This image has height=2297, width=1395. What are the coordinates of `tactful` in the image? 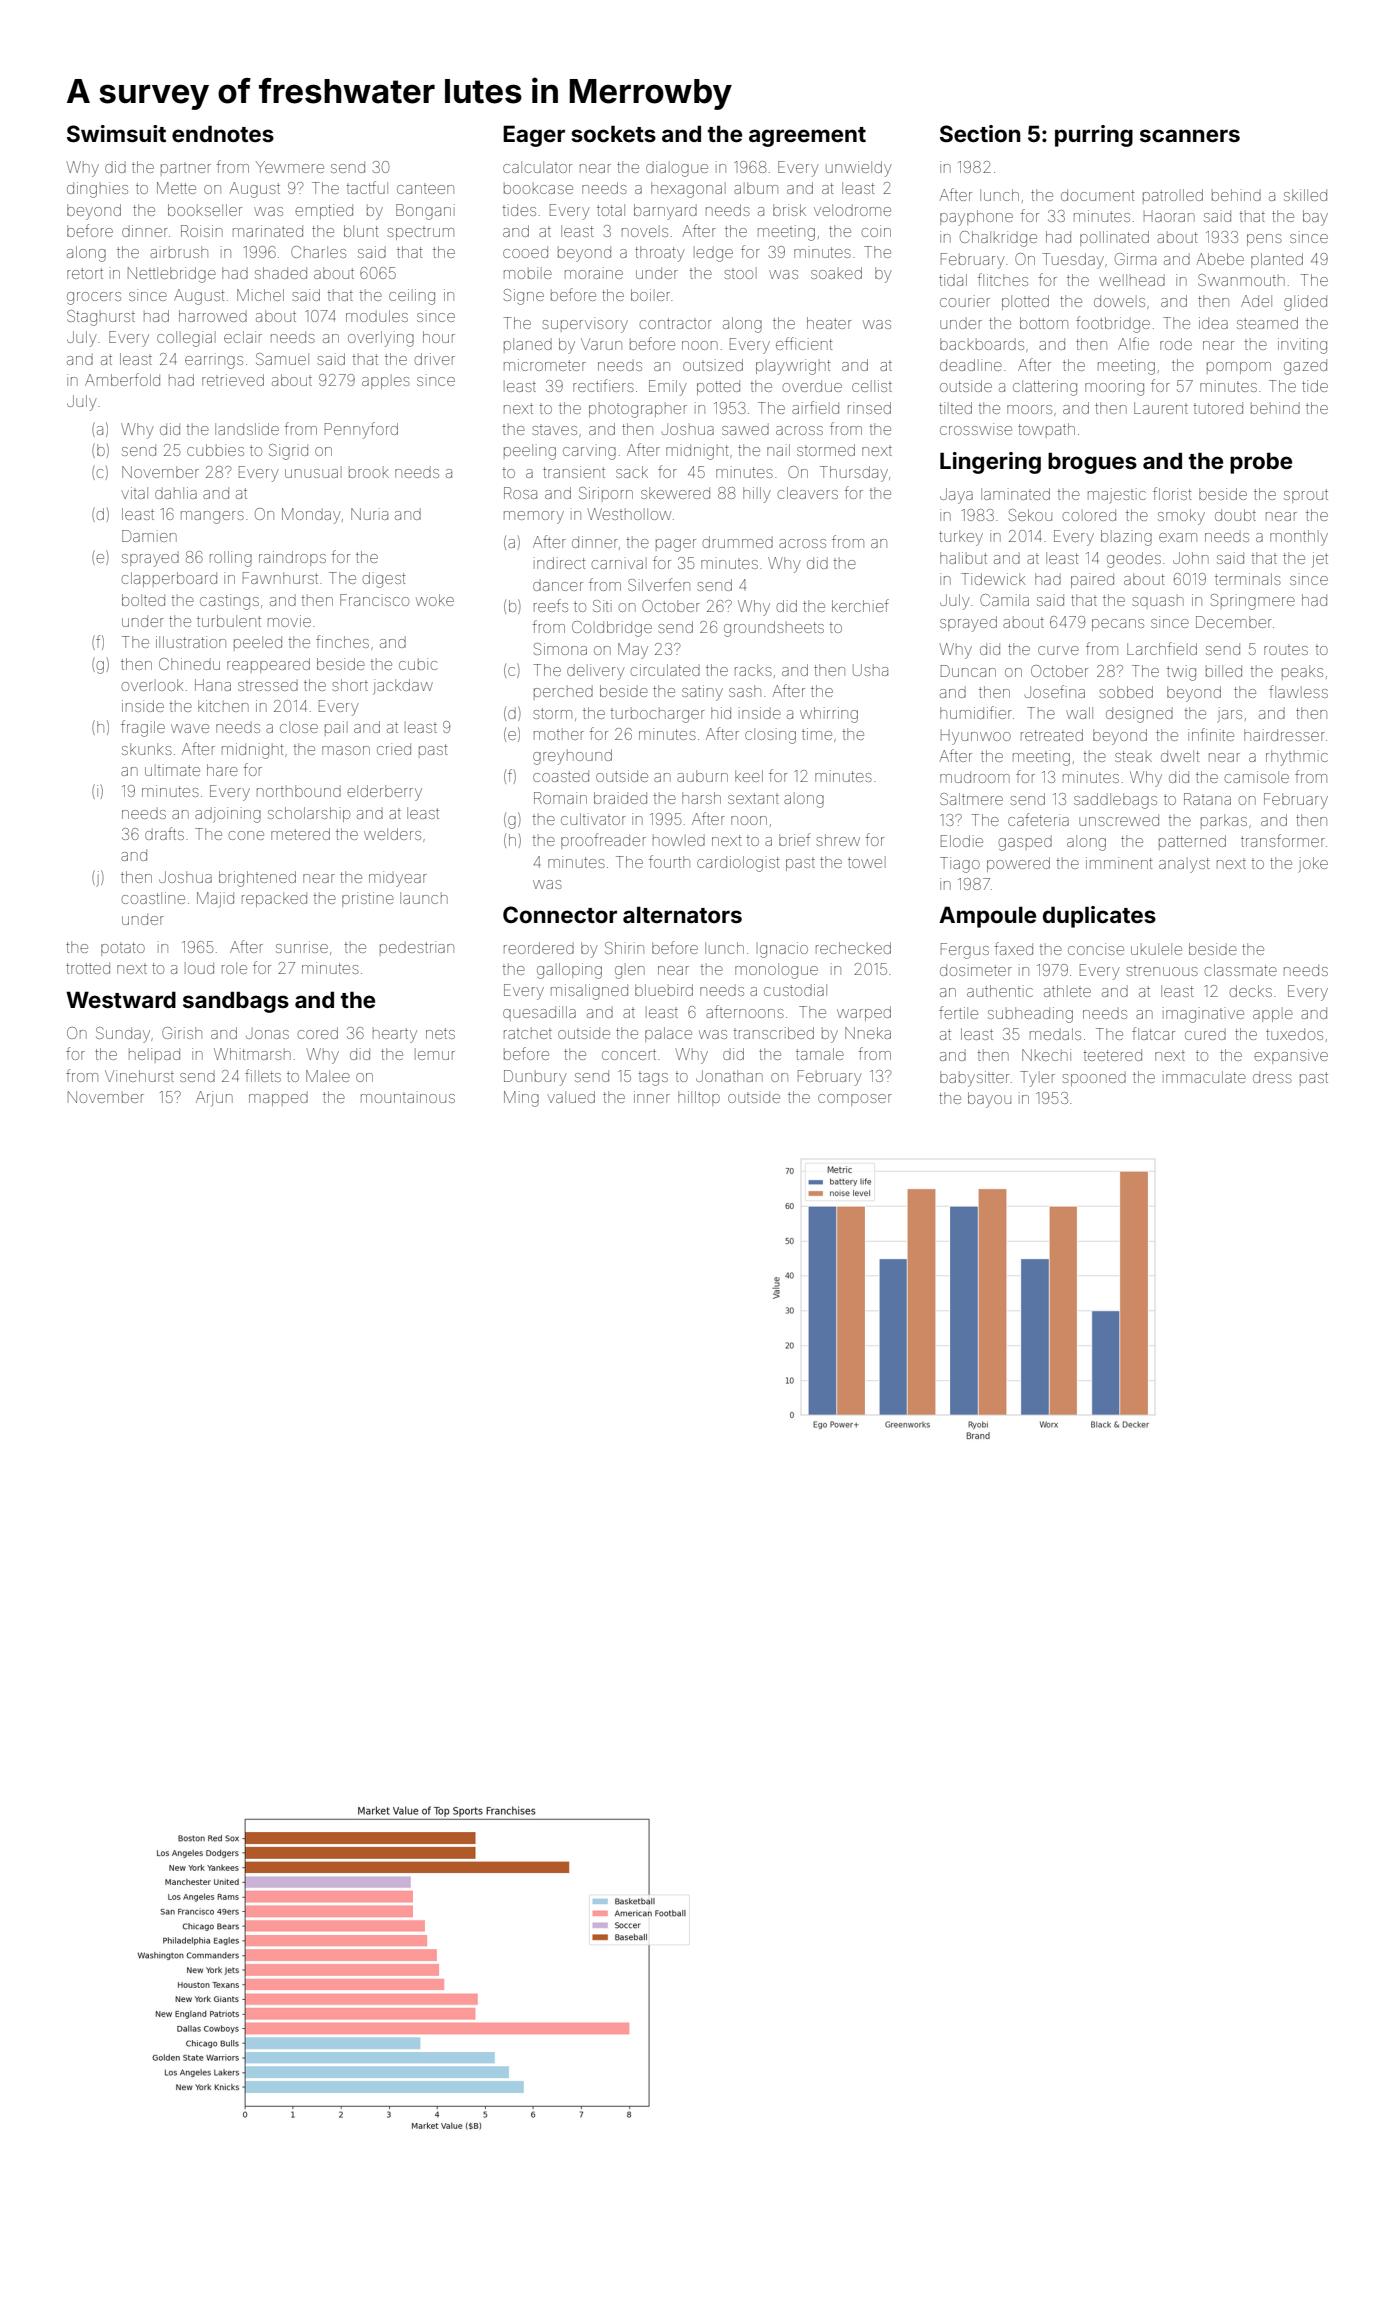 It's located at (367, 187).
